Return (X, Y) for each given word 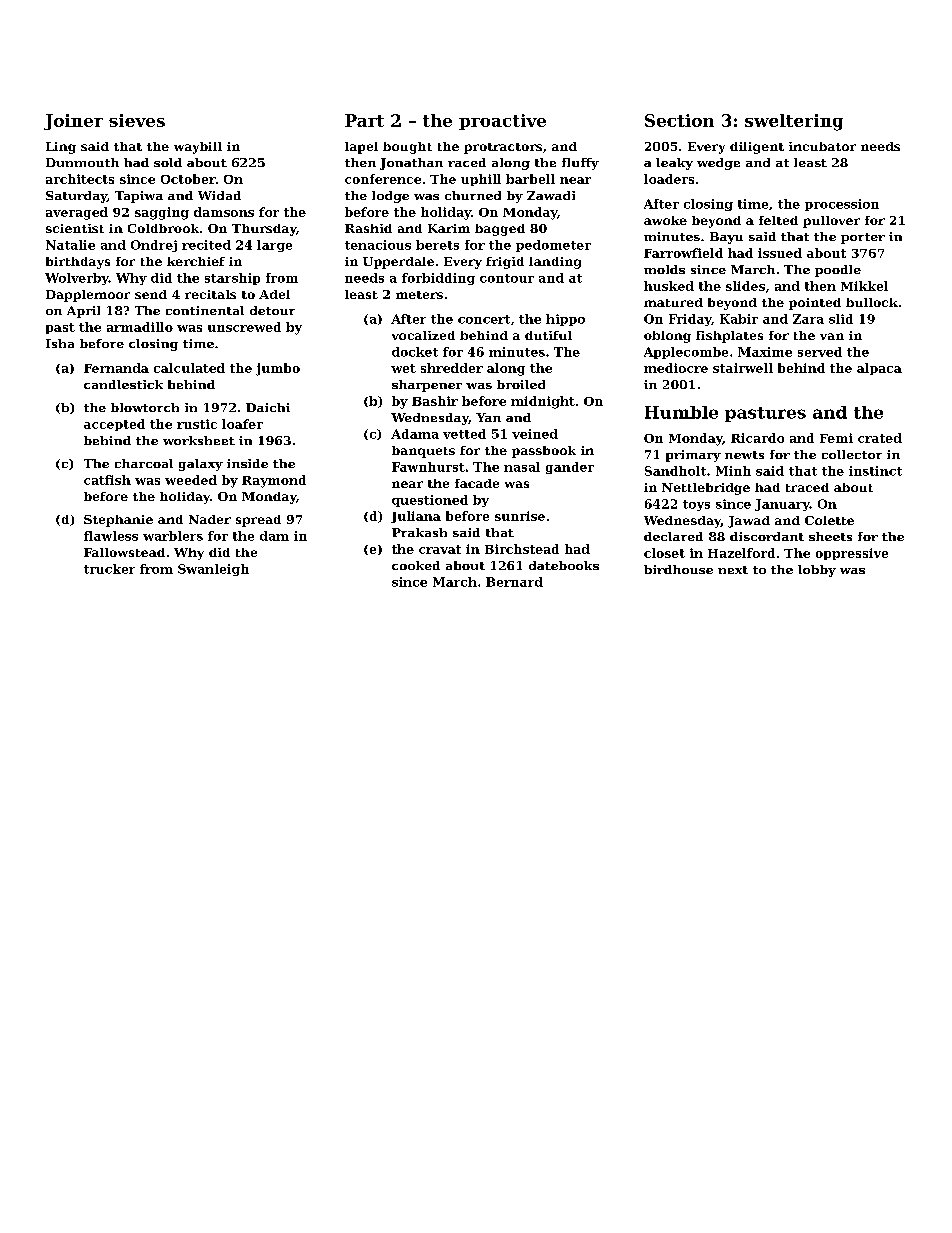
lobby (817, 571)
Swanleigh (213, 570)
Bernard (514, 582)
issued (780, 253)
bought (407, 148)
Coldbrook (163, 228)
